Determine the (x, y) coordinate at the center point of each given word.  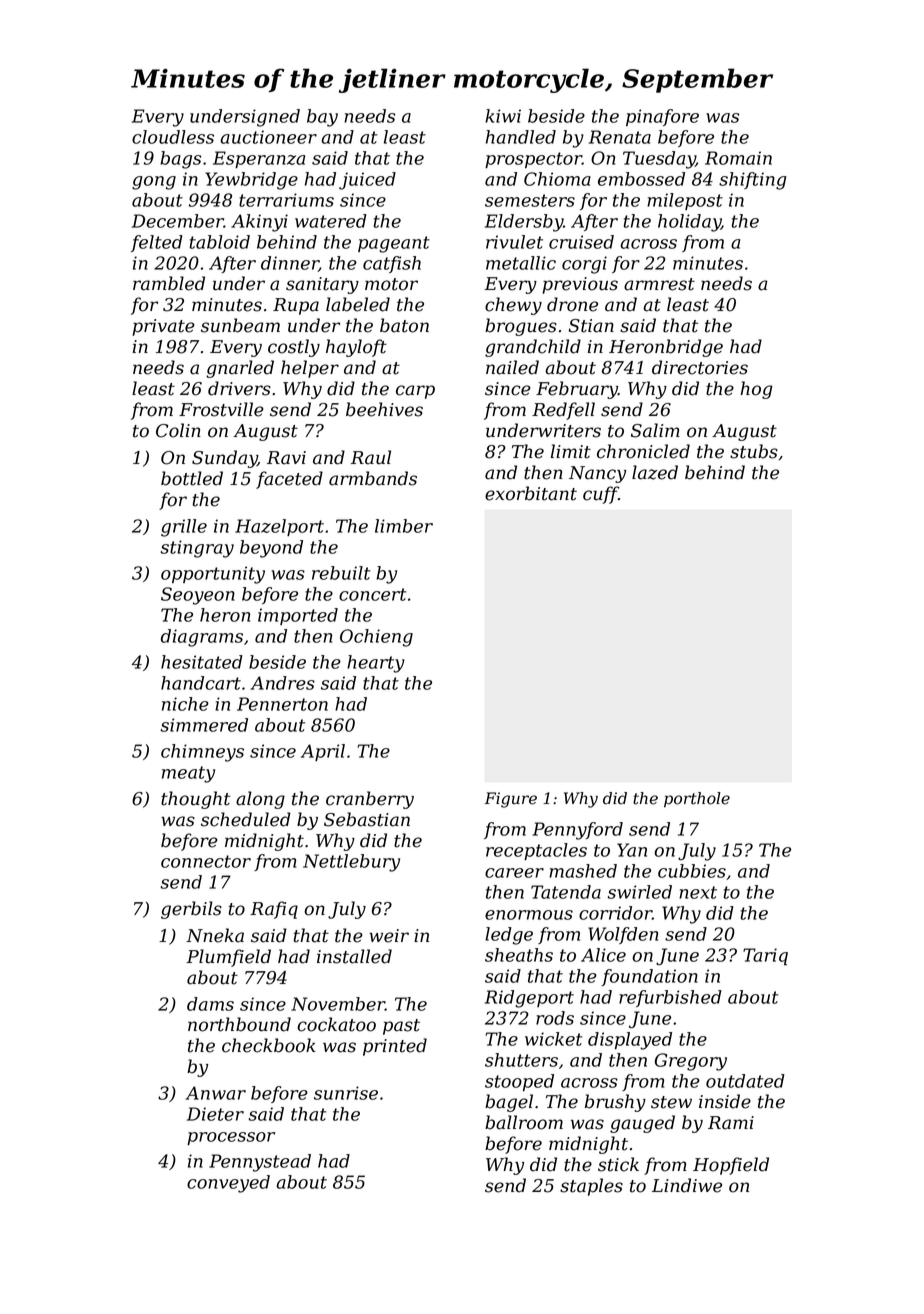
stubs (754, 451)
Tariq (765, 956)
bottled (192, 478)
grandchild (533, 348)
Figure (510, 800)
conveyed (228, 1184)
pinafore (662, 117)
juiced (367, 181)
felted (157, 243)
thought (196, 800)
